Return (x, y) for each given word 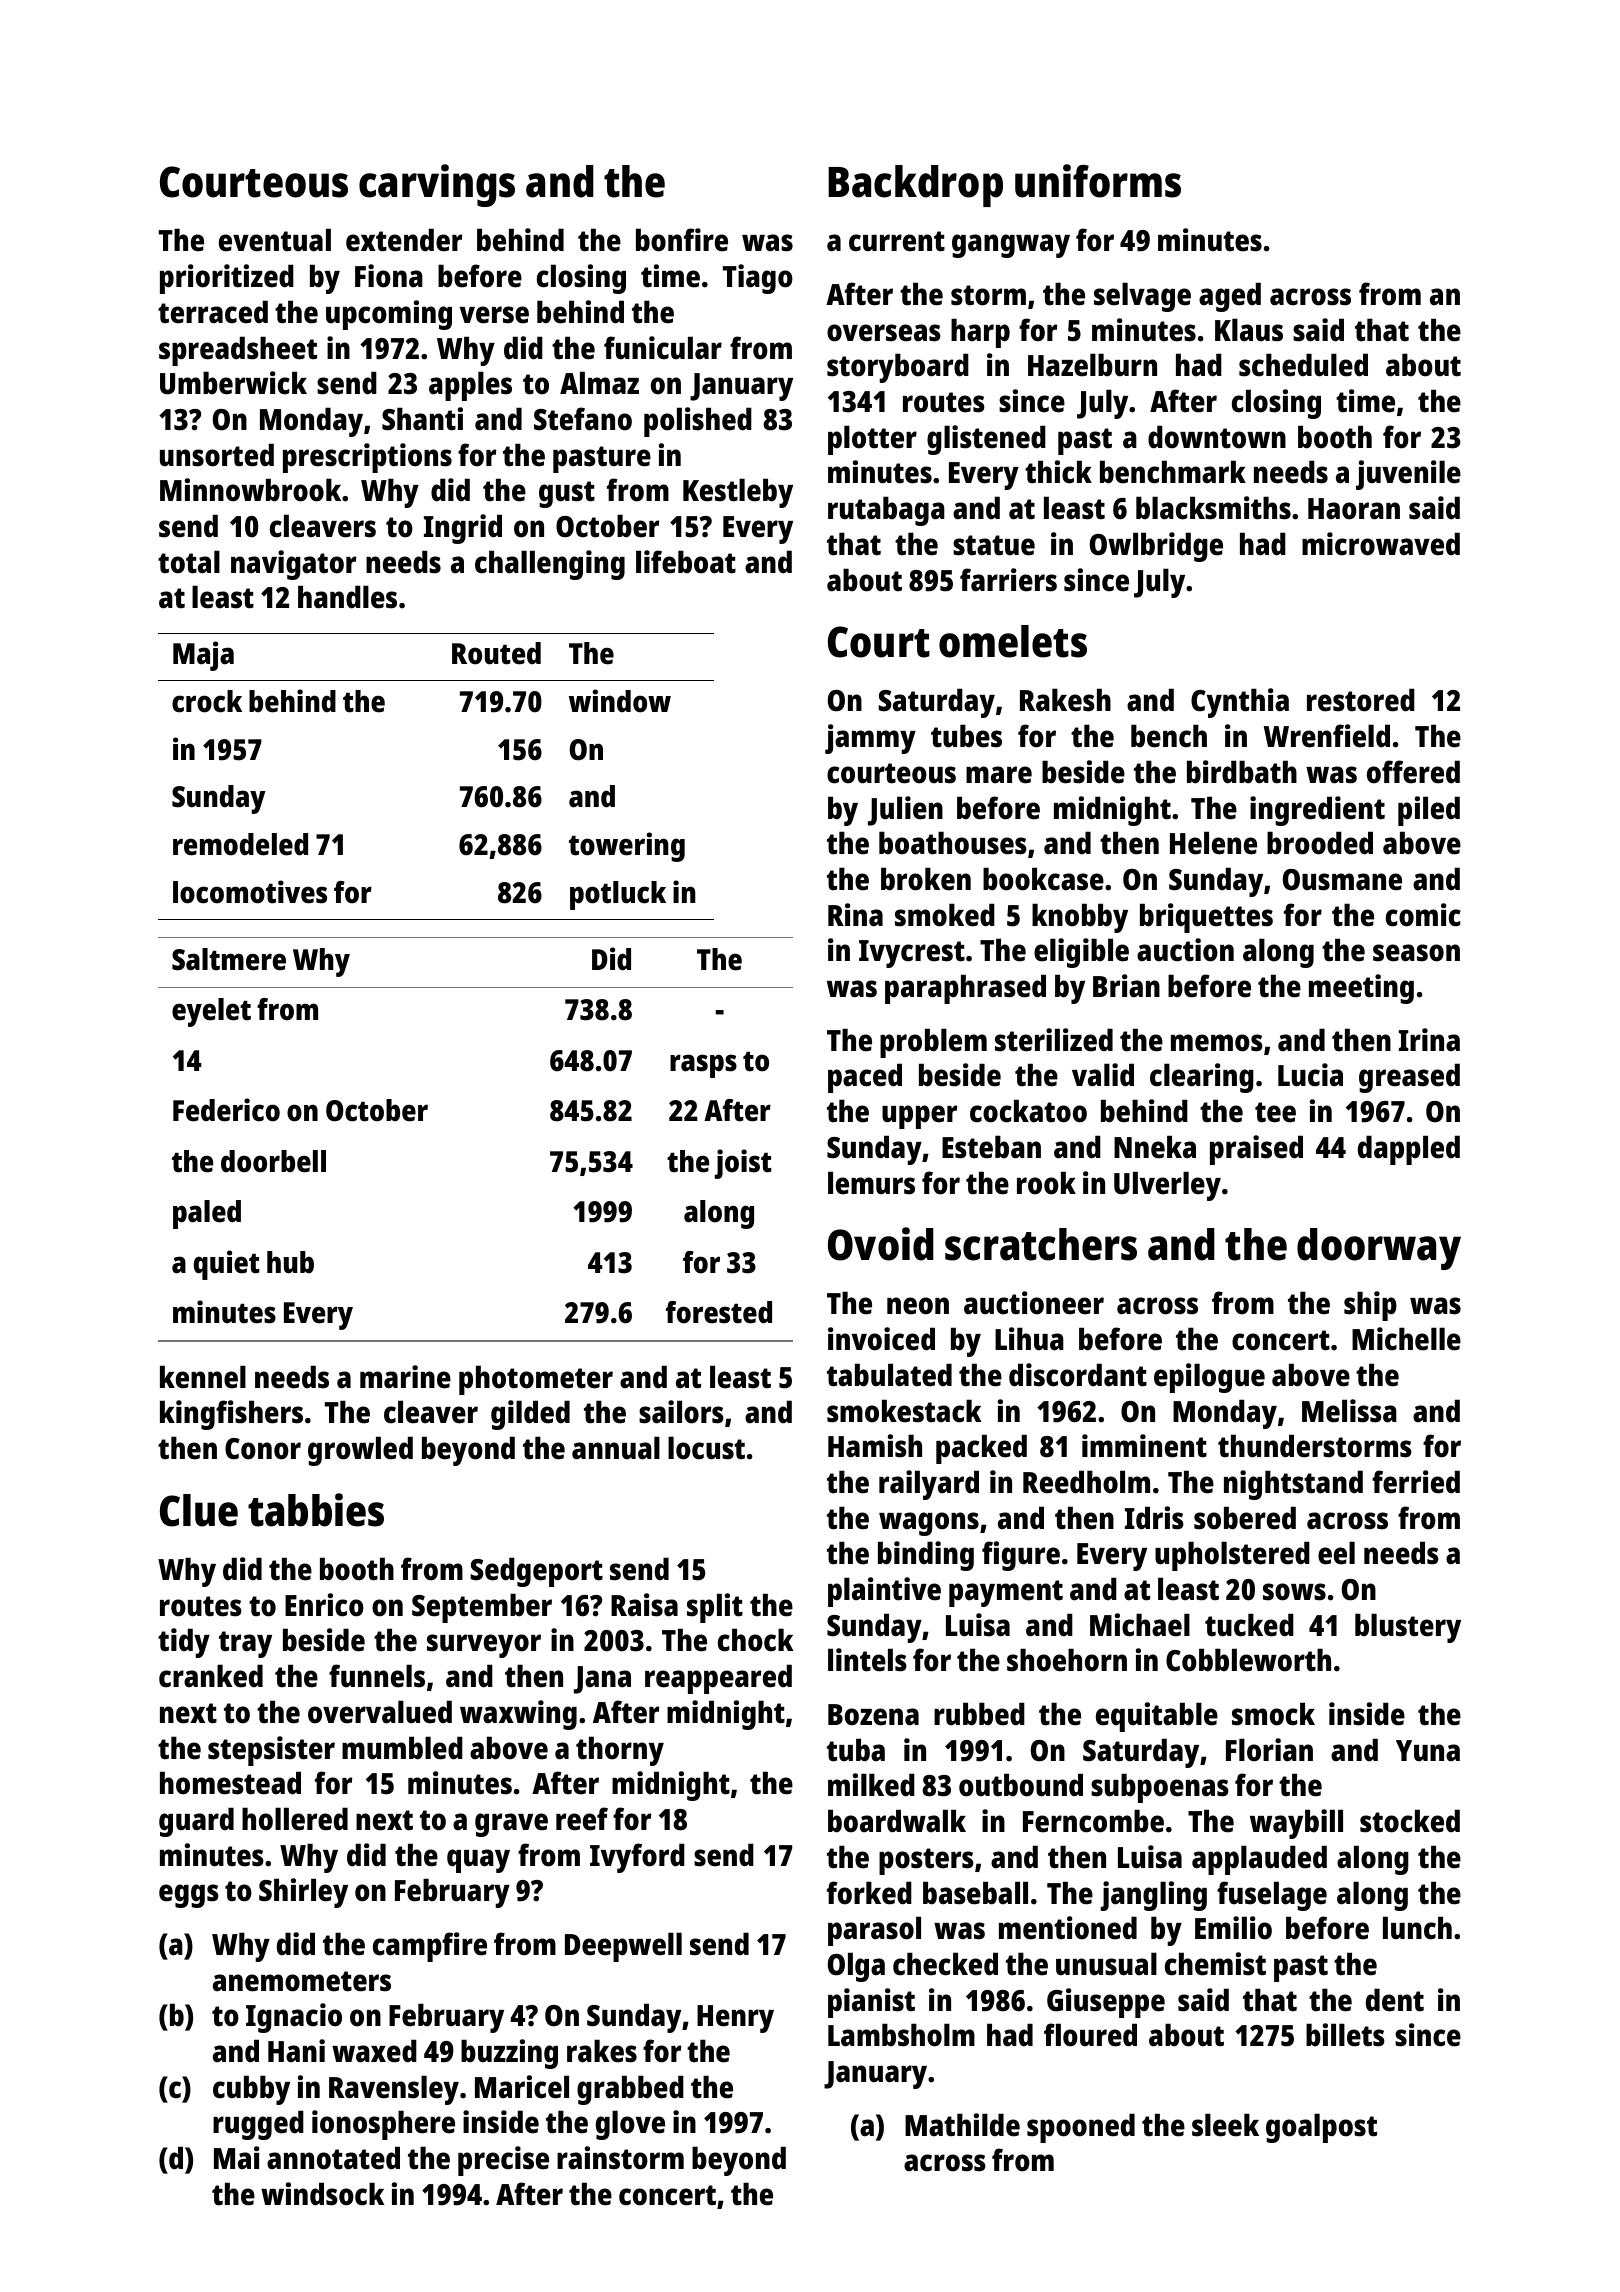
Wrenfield (1327, 736)
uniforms (1098, 181)
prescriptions (367, 458)
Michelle (1406, 1339)
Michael (1140, 1625)
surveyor (484, 1646)
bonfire (682, 240)
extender (404, 240)
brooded (1320, 843)
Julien (905, 811)
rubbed (979, 1714)
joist (743, 1164)
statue (994, 545)
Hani (296, 2051)
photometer (536, 1380)
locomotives (250, 892)
